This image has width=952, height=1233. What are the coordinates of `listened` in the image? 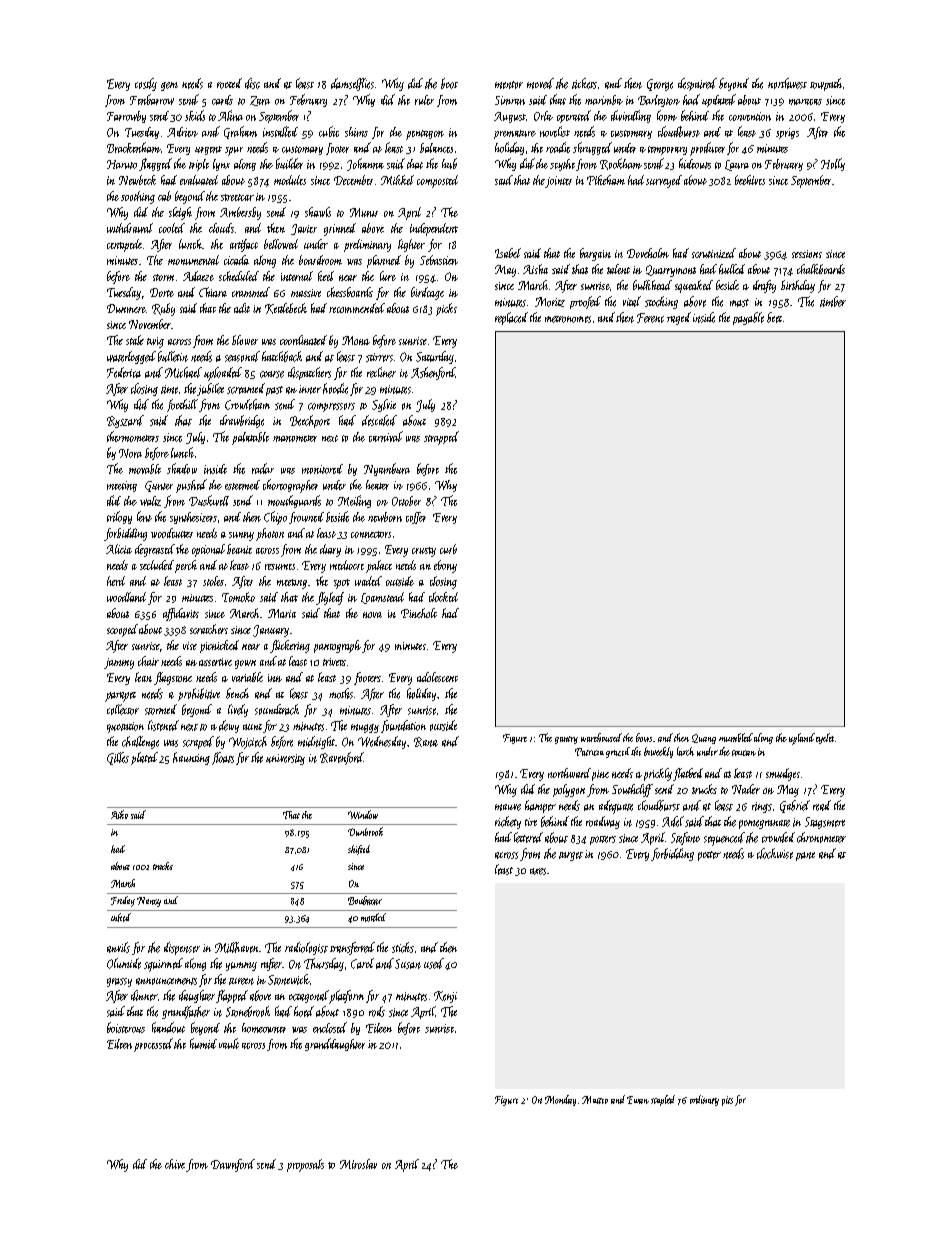 It's located at (163, 725).
